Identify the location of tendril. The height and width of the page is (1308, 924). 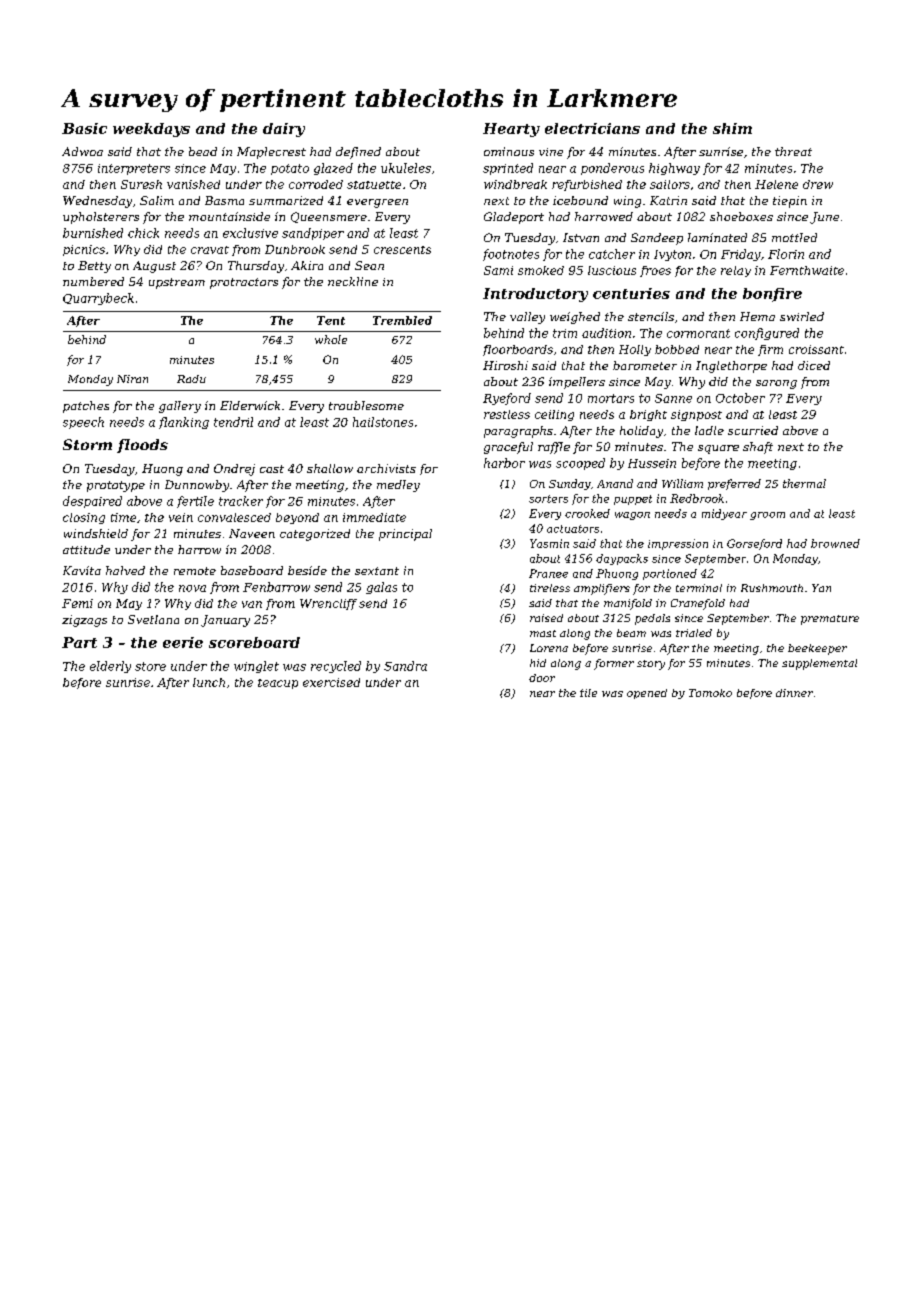
(233, 422).
